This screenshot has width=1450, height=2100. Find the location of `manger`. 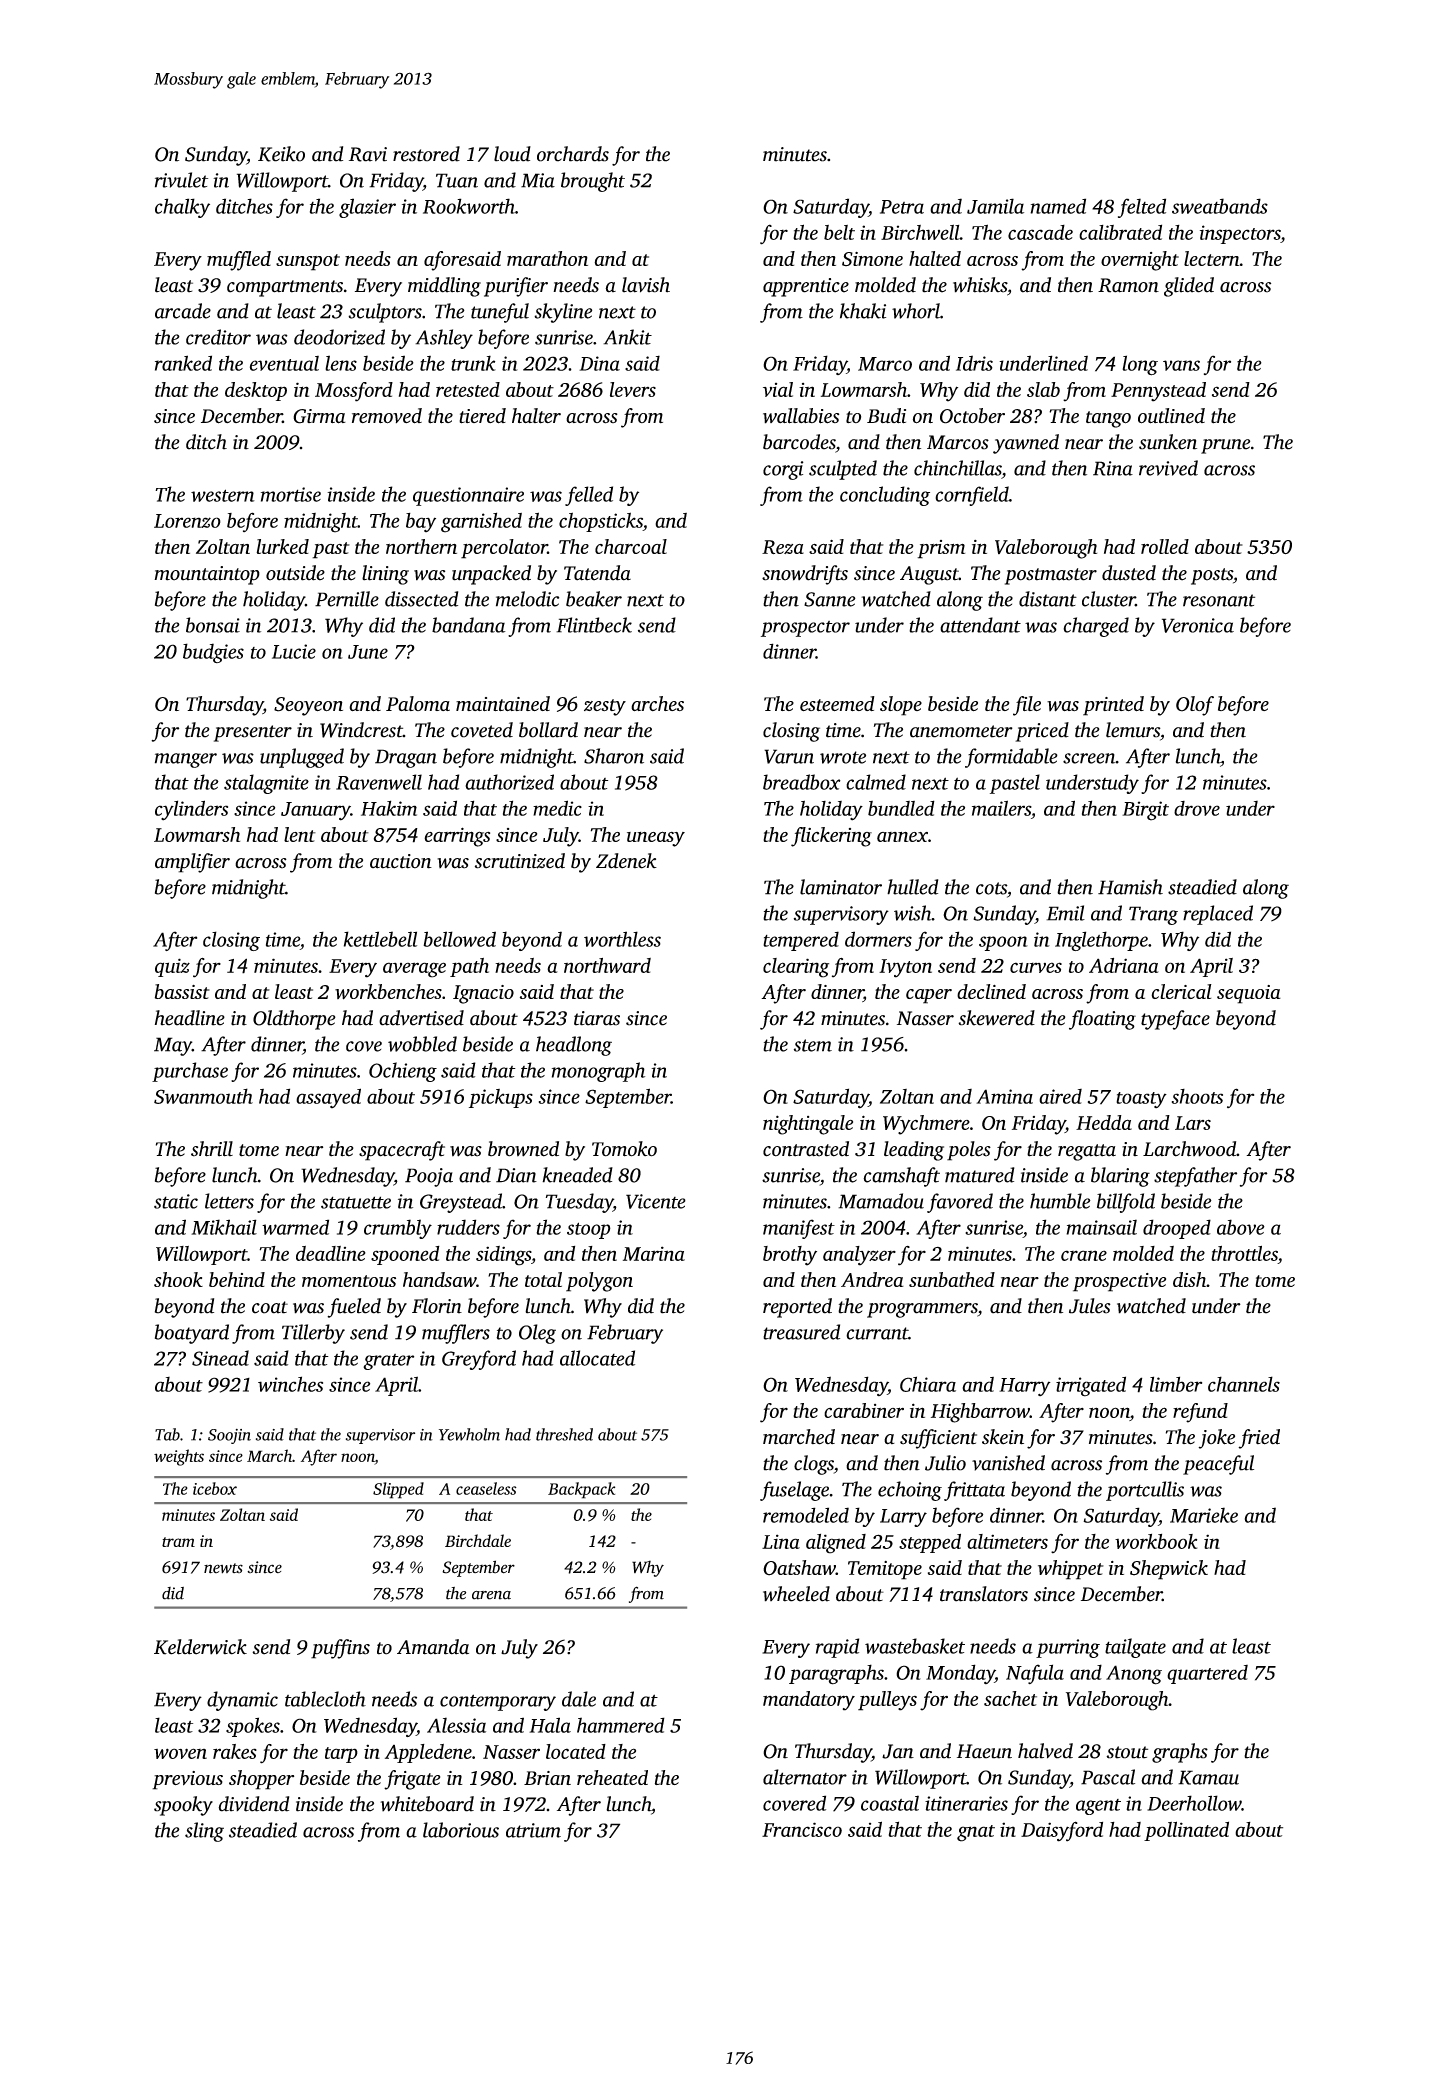

manger is located at coordinates (186, 760).
